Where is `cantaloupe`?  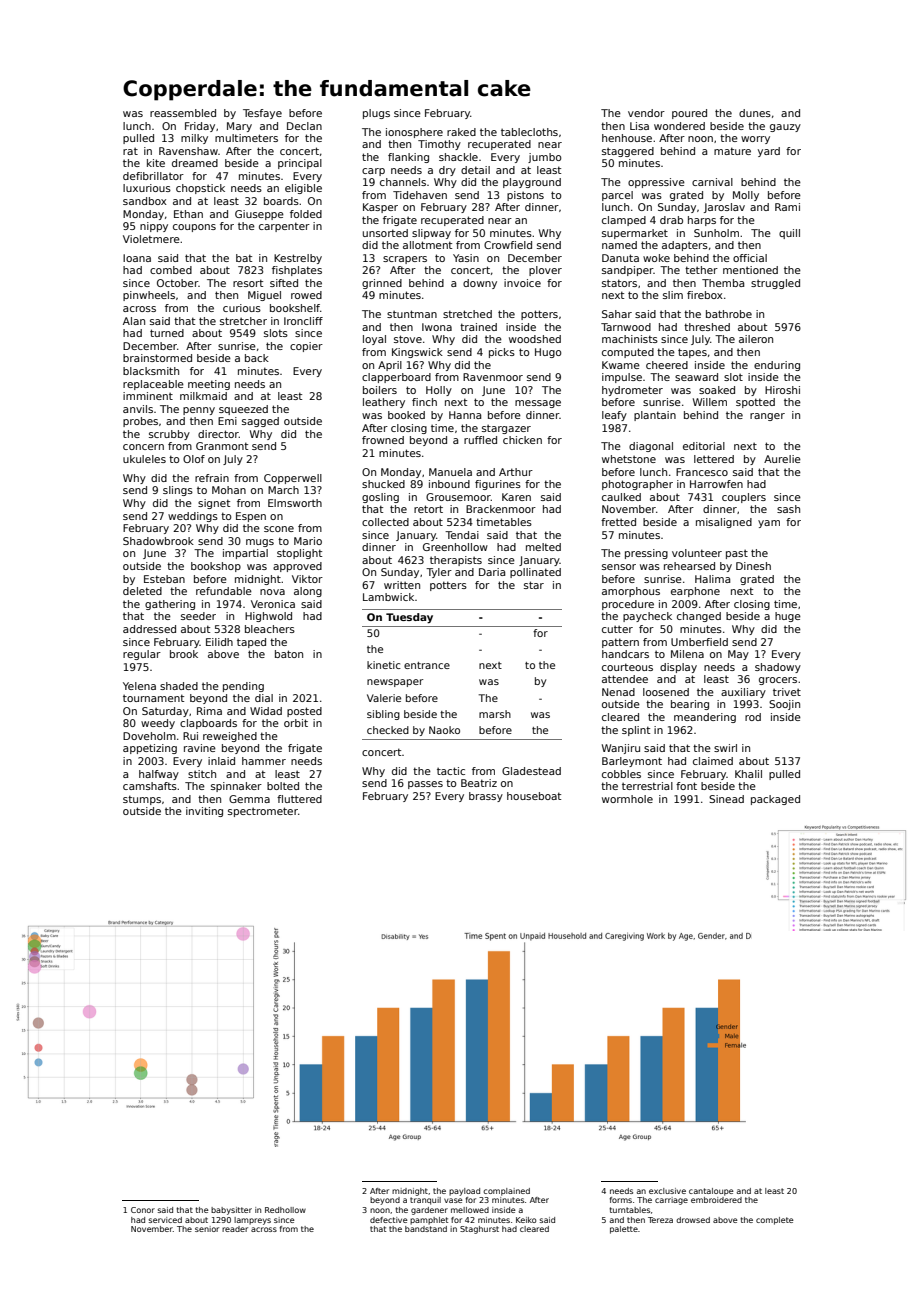
cantaloupe is located at coordinates (711, 1192).
